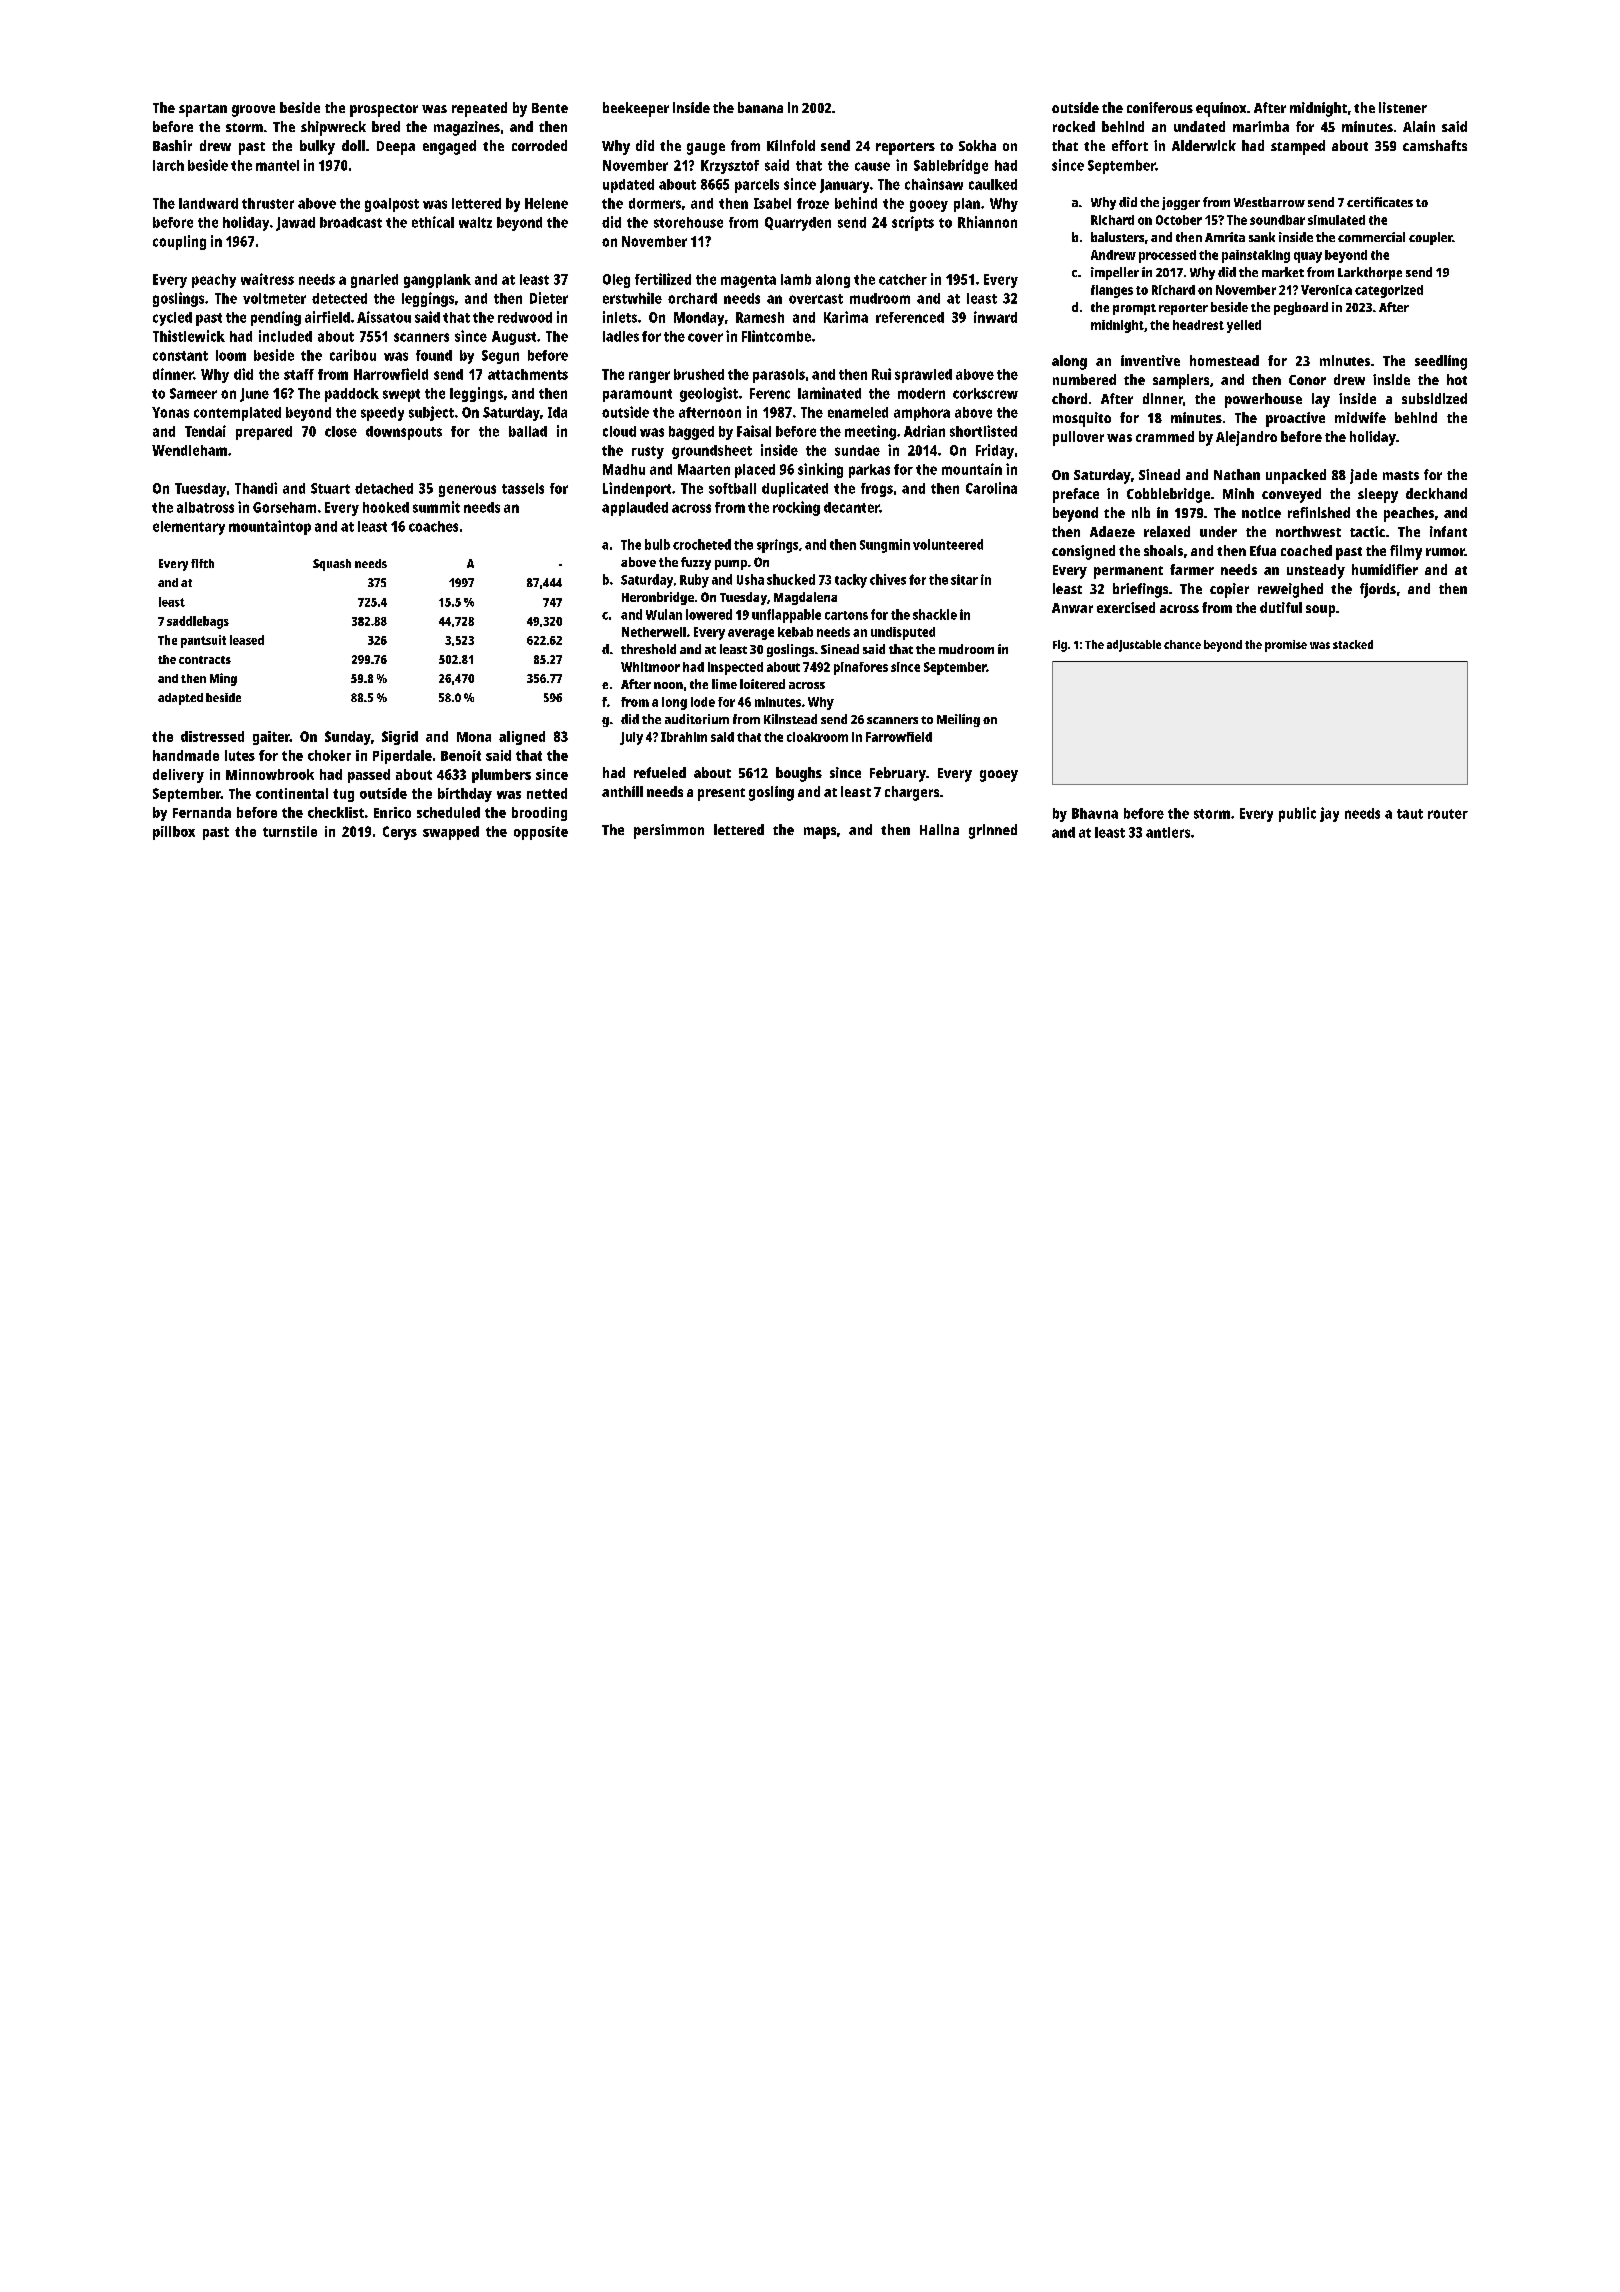  What do you see at coordinates (1084, 379) in the screenshot?
I see `numbered` at bounding box center [1084, 379].
